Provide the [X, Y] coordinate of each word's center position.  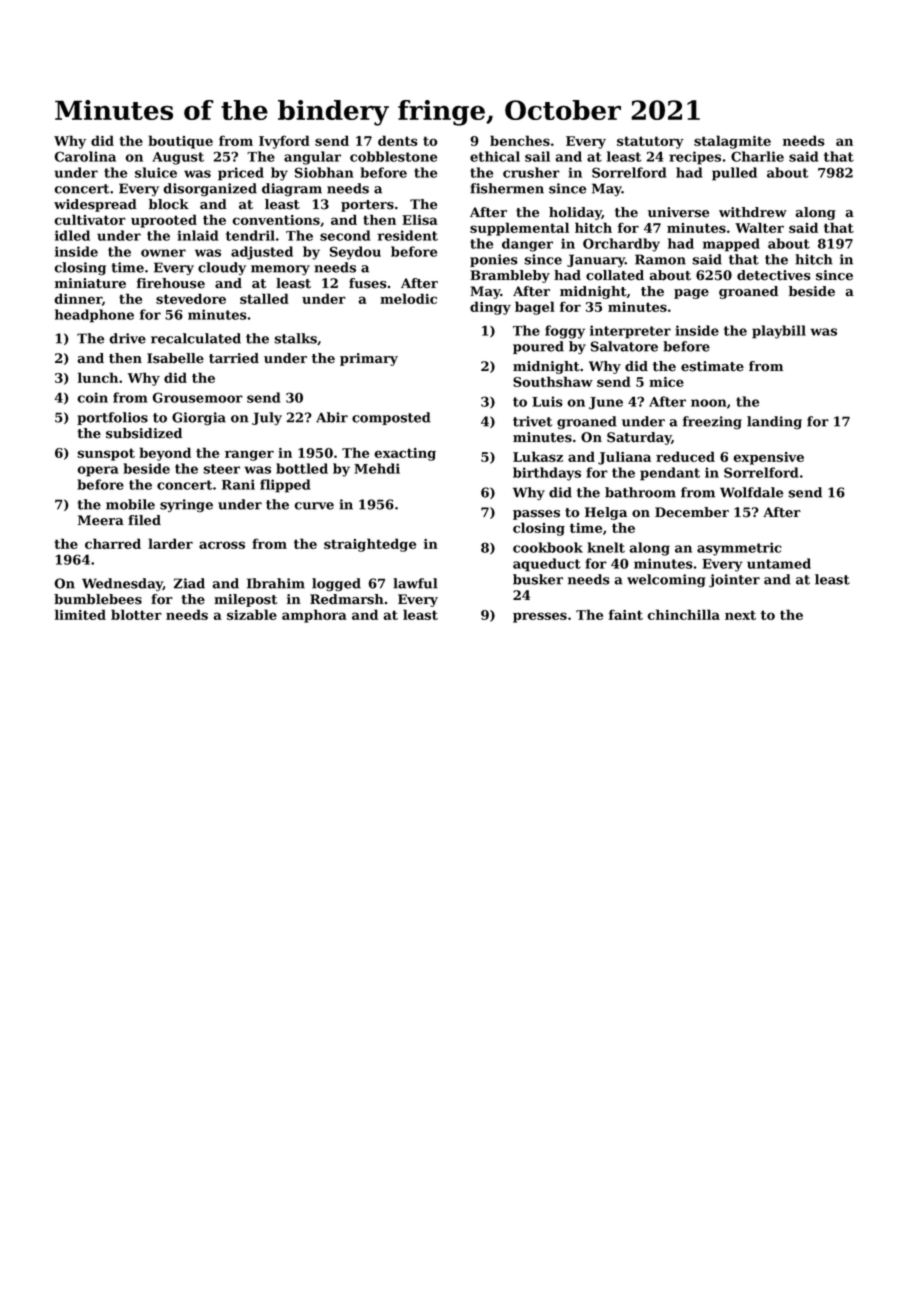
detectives [774, 275]
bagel [535, 308]
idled [72, 235]
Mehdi [377, 468]
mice [666, 382]
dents [398, 140]
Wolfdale [751, 492]
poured [538, 347]
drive [127, 338]
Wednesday [122, 585]
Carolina [85, 156]
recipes [695, 158]
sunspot [106, 454]
